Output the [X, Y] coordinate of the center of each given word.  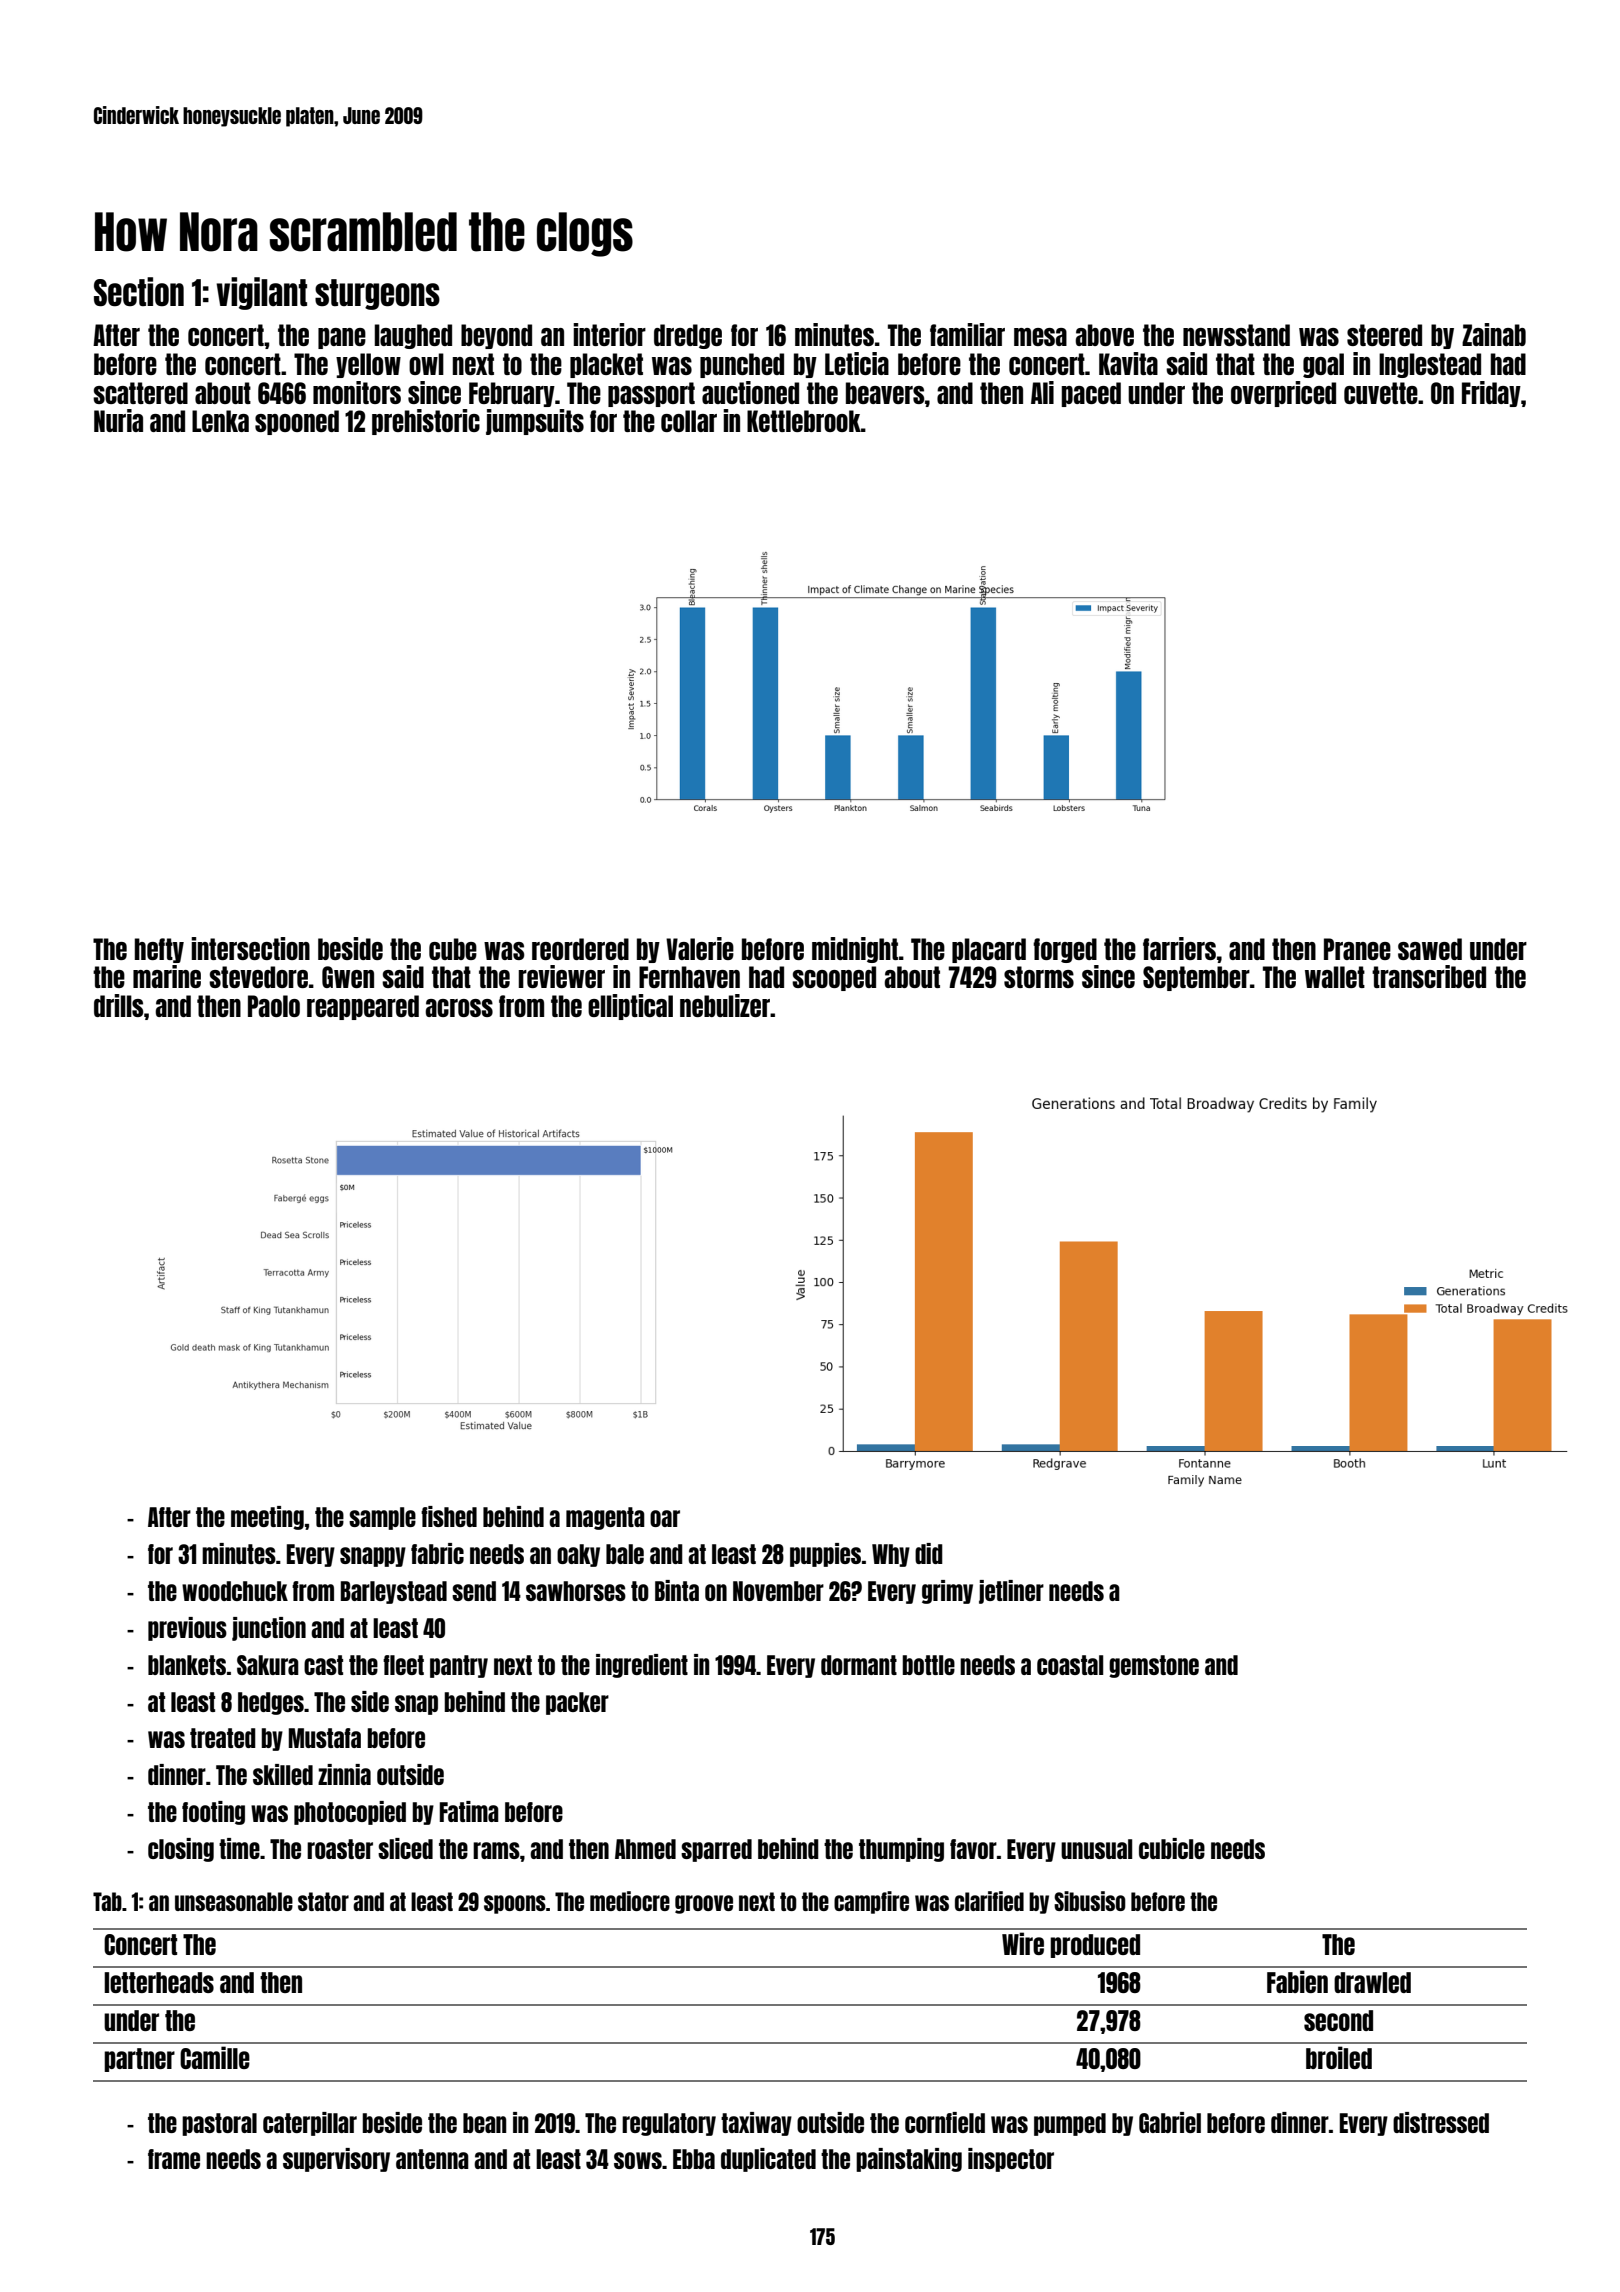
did [929, 1553]
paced [1091, 394]
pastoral [219, 2124]
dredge [688, 336]
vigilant [261, 293]
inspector [1011, 2160]
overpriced [1283, 394]
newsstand [1236, 335]
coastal [1070, 1665]
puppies [825, 1555]
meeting [267, 1518]
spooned [297, 422]
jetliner [1011, 1592]
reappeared [363, 1007]
